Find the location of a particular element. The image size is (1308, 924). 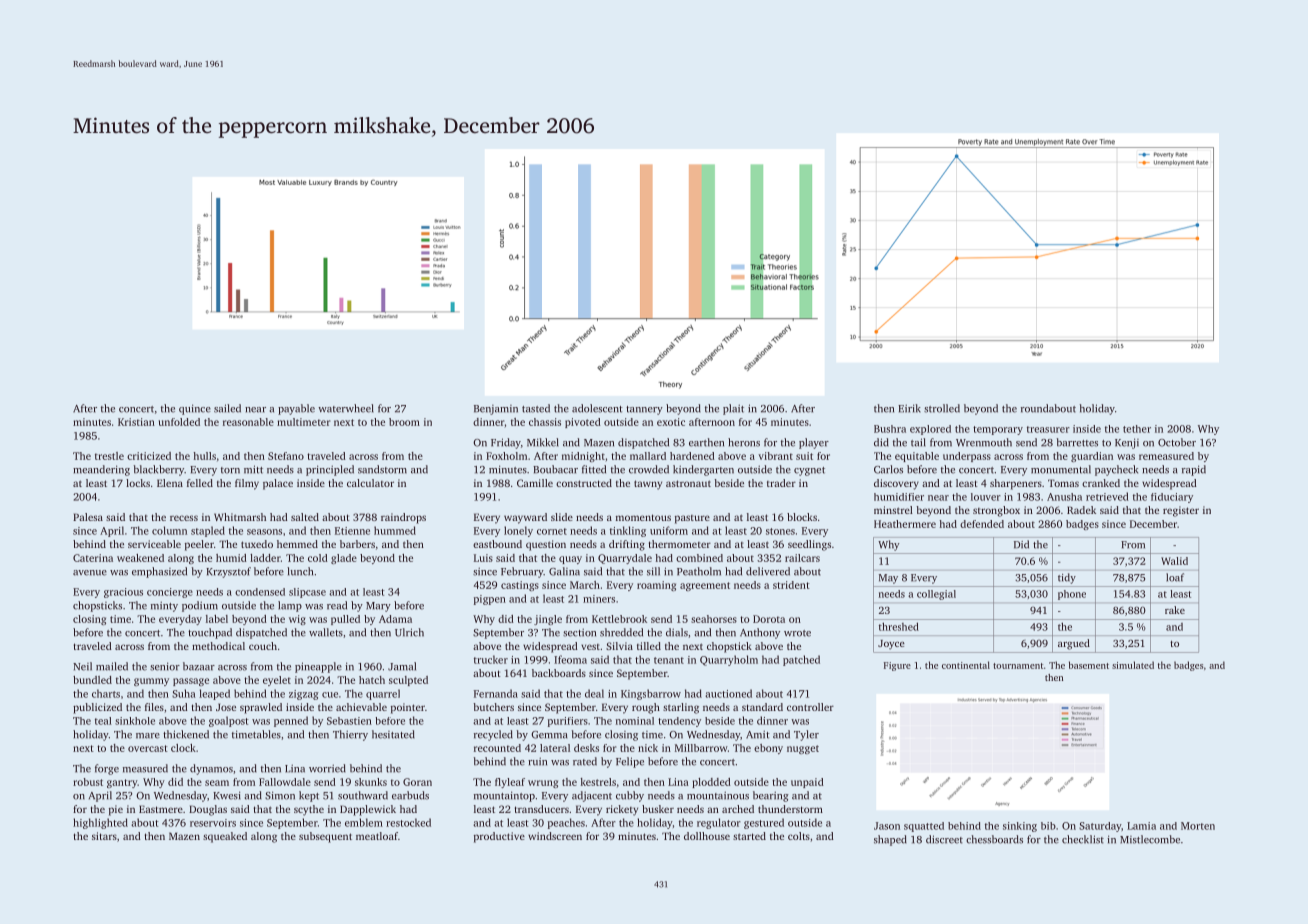

touchpad is located at coordinates (210, 633).
